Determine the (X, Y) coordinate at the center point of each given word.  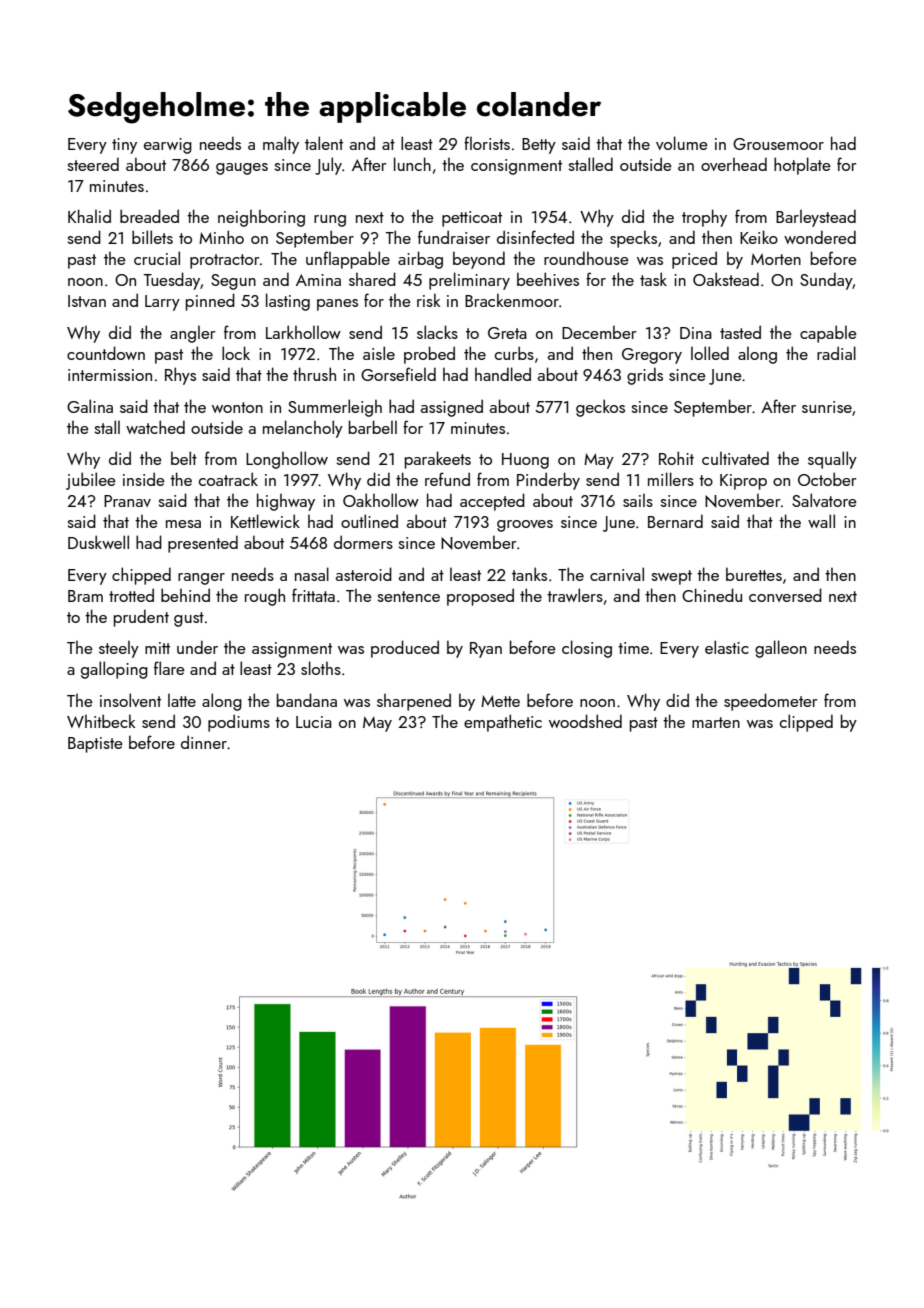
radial (836, 353)
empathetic (503, 723)
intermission (110, 375)
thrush (314, 374)
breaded (149, 216)
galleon (781, 649)
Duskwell (98, 542)
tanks (529, 574)
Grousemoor (778, 144)
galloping (114, 670)
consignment (516, 167)
